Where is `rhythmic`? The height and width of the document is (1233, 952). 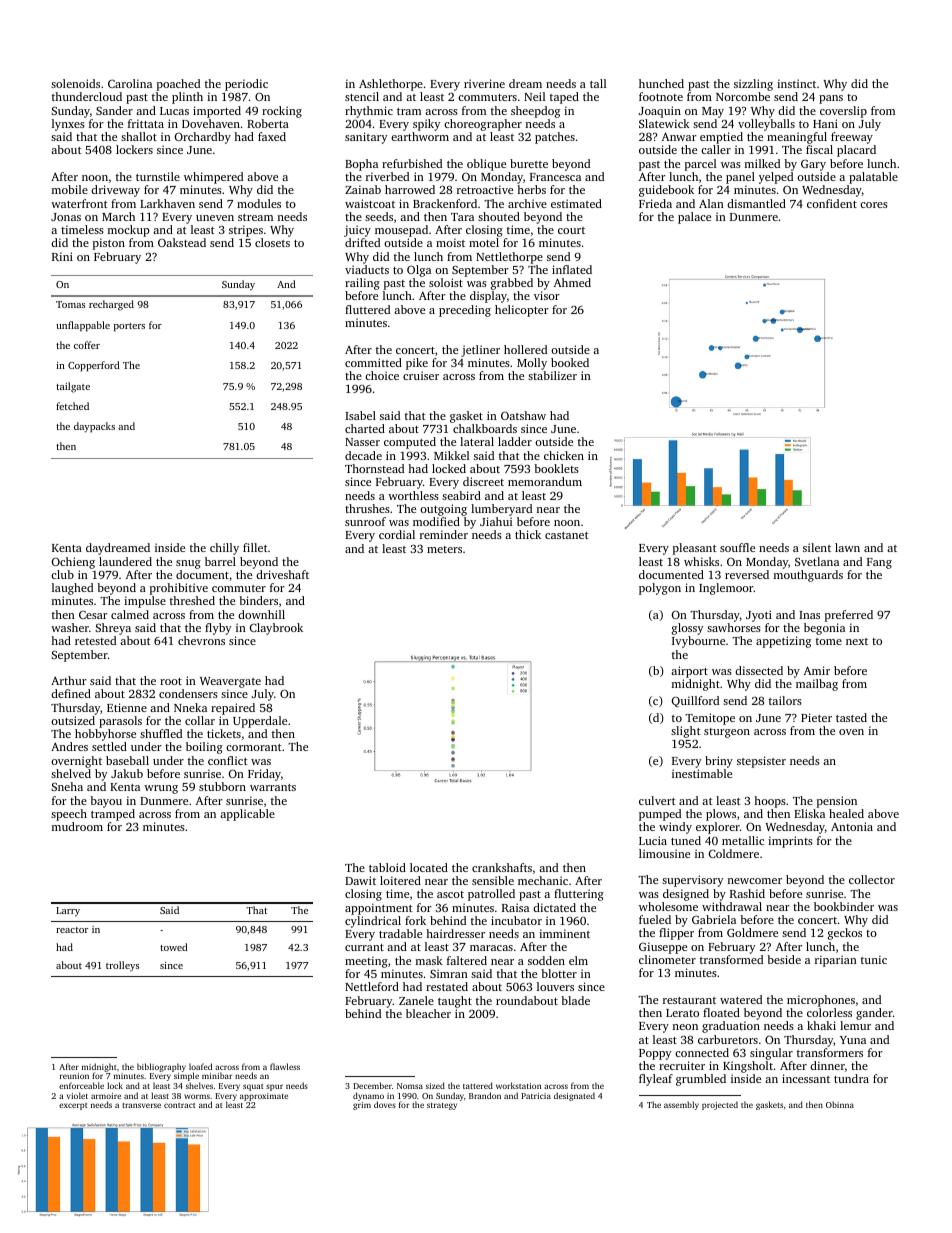
rhythmic is located at coordinates (369, 112).
